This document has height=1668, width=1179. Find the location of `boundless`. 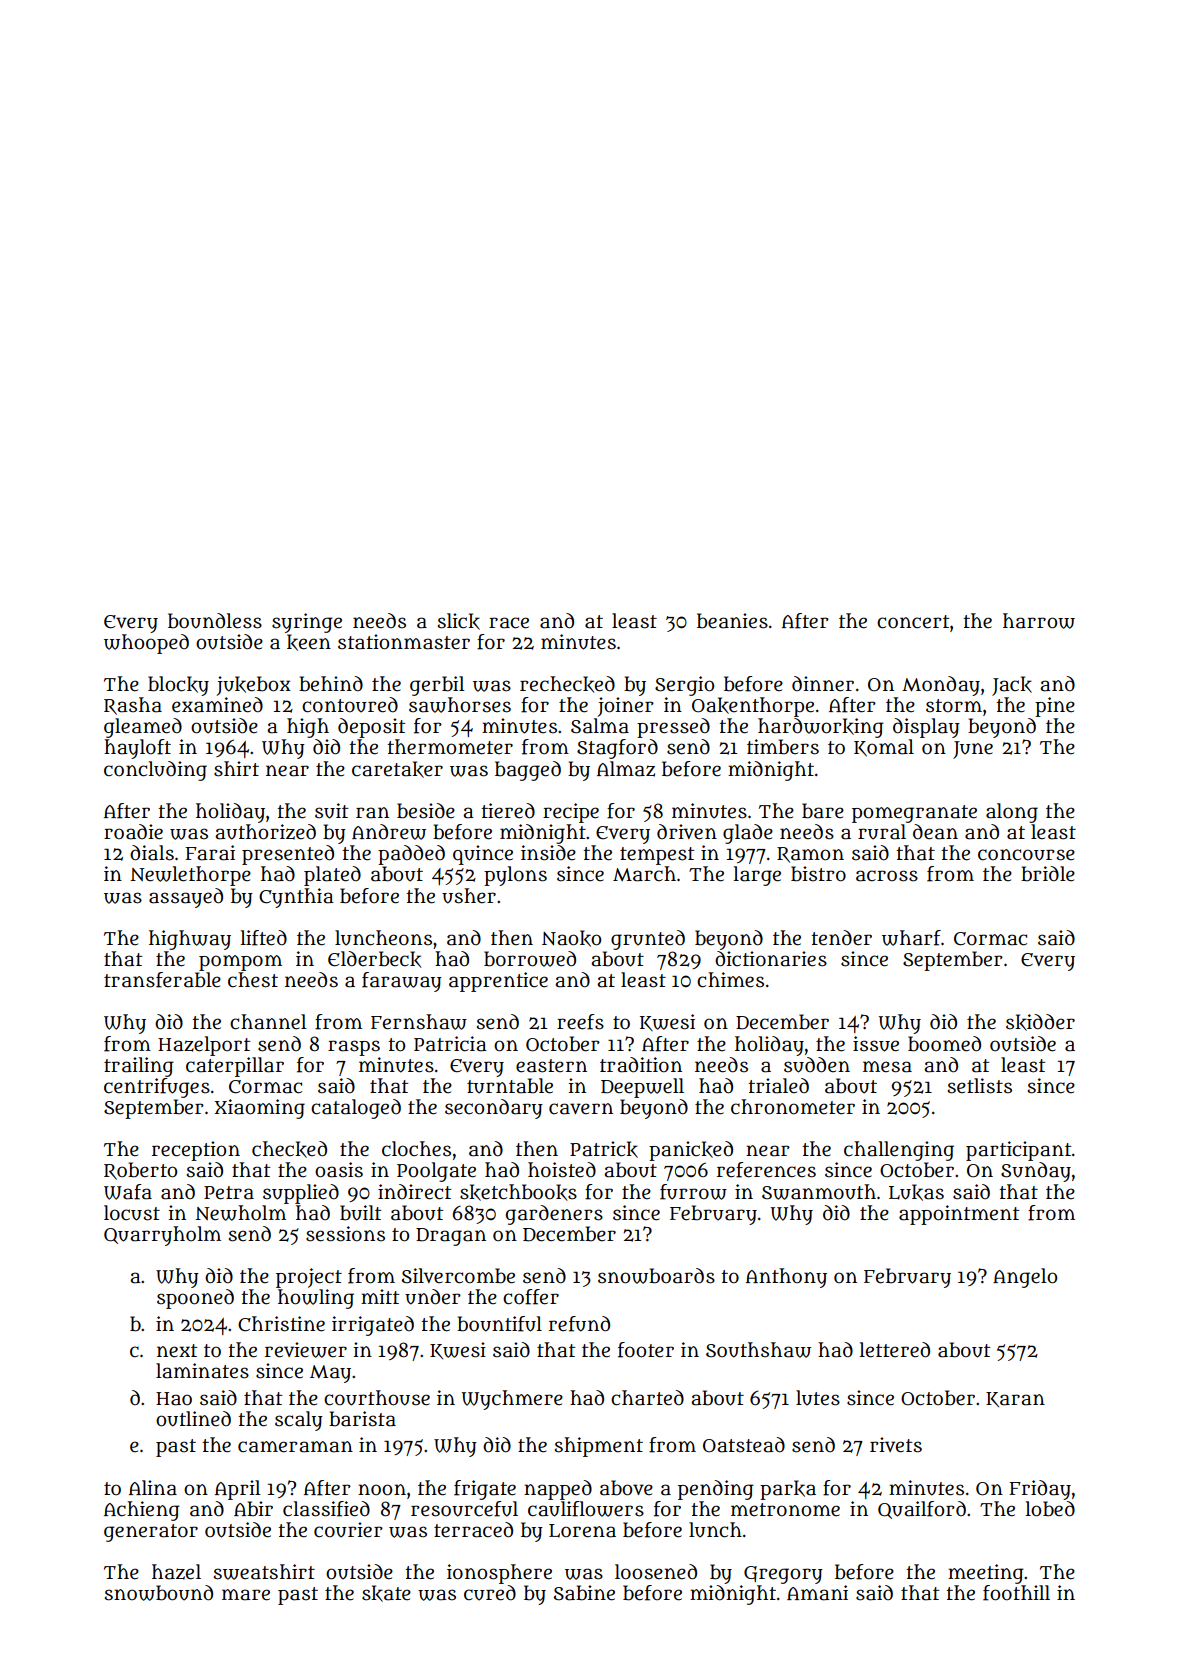

boundless is located at coordinates (215, 621).
